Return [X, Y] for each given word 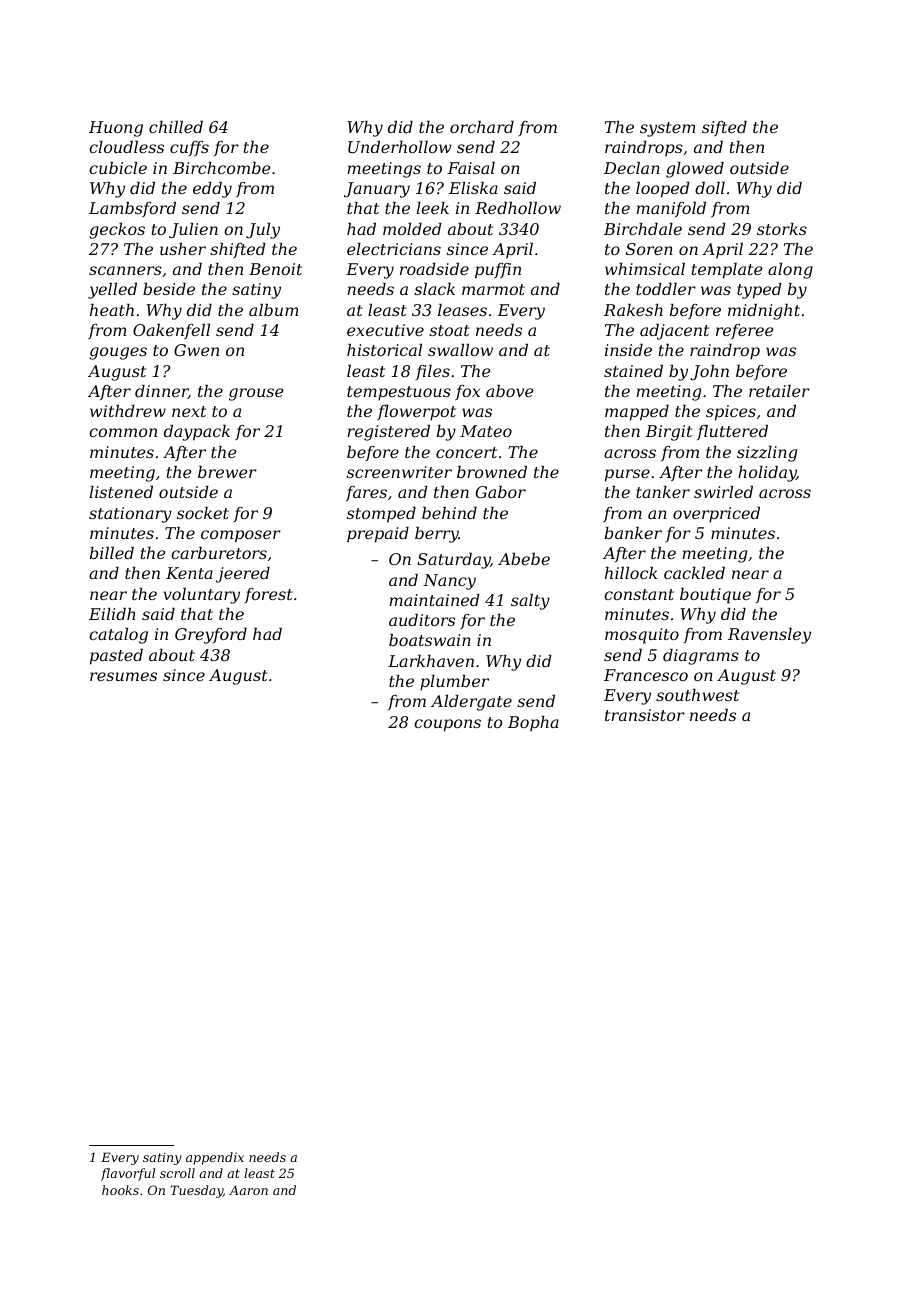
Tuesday [196, 1191]
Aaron [248, 1190]
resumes [123, 676]
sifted [724, 129]
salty [530, 602]
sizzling [767, 454]
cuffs [189, 149]
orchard [482, 127]
